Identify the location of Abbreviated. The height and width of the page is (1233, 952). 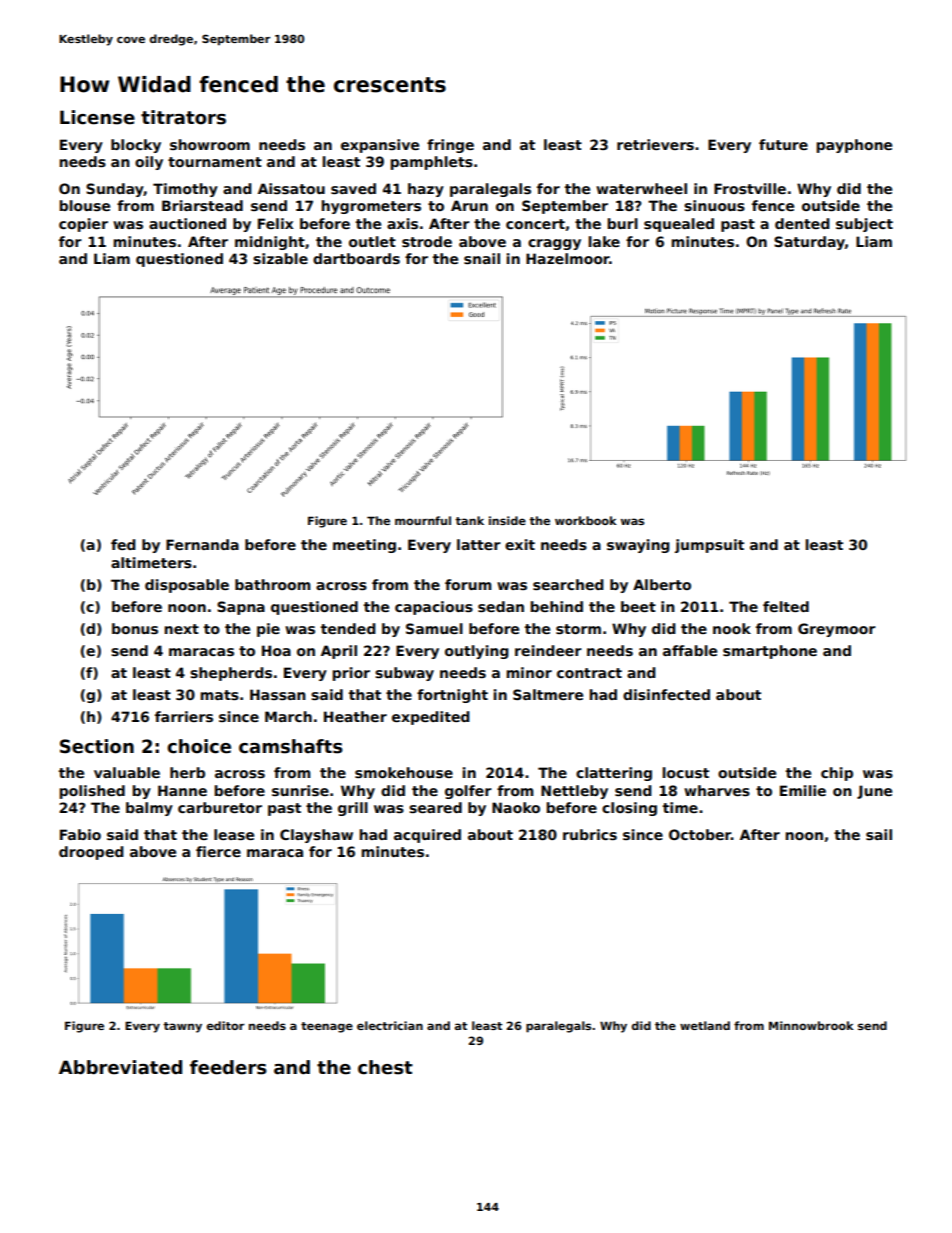
(120, 1067).
